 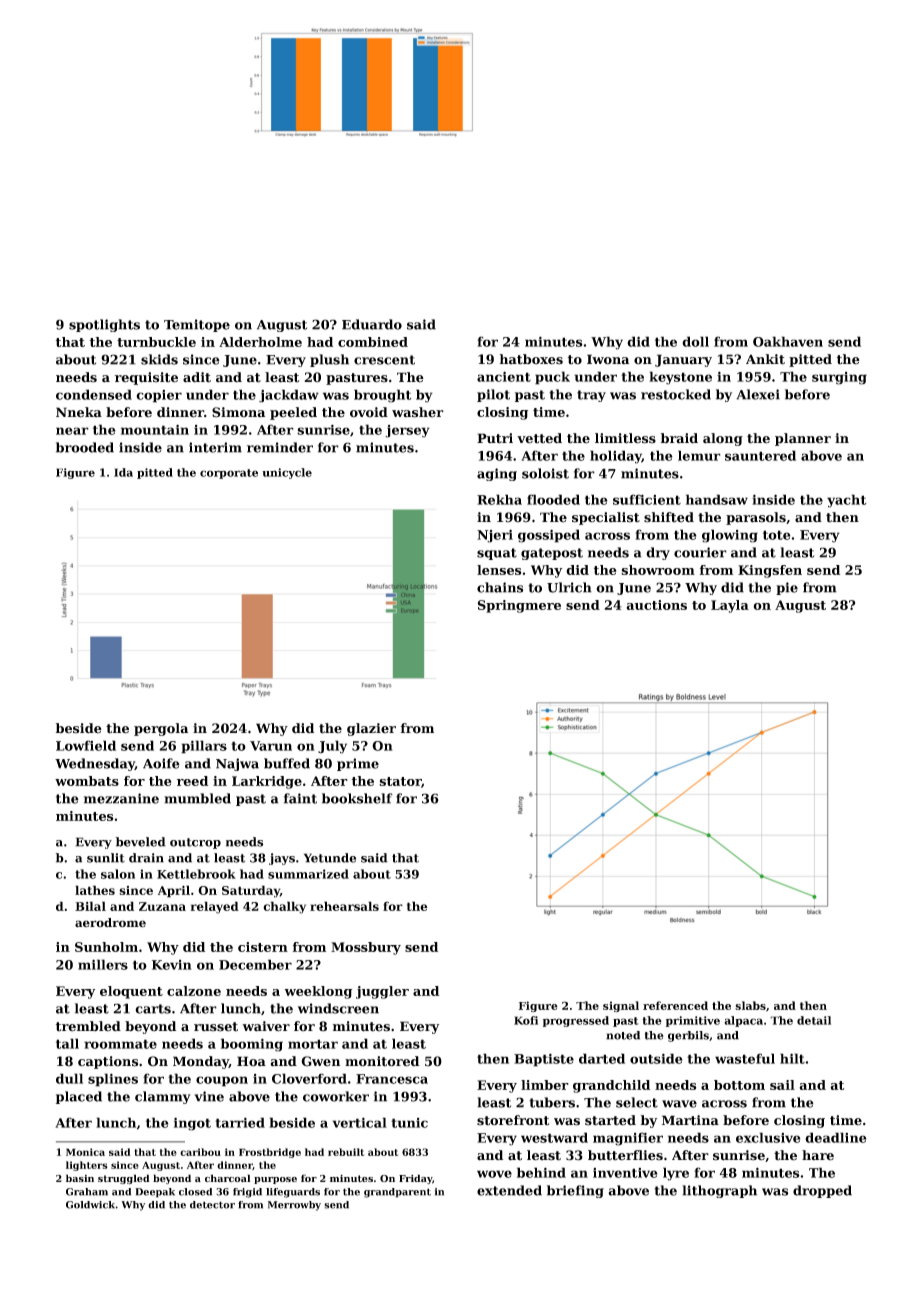 I want to click on detector, so click(x=212, y=1205).
